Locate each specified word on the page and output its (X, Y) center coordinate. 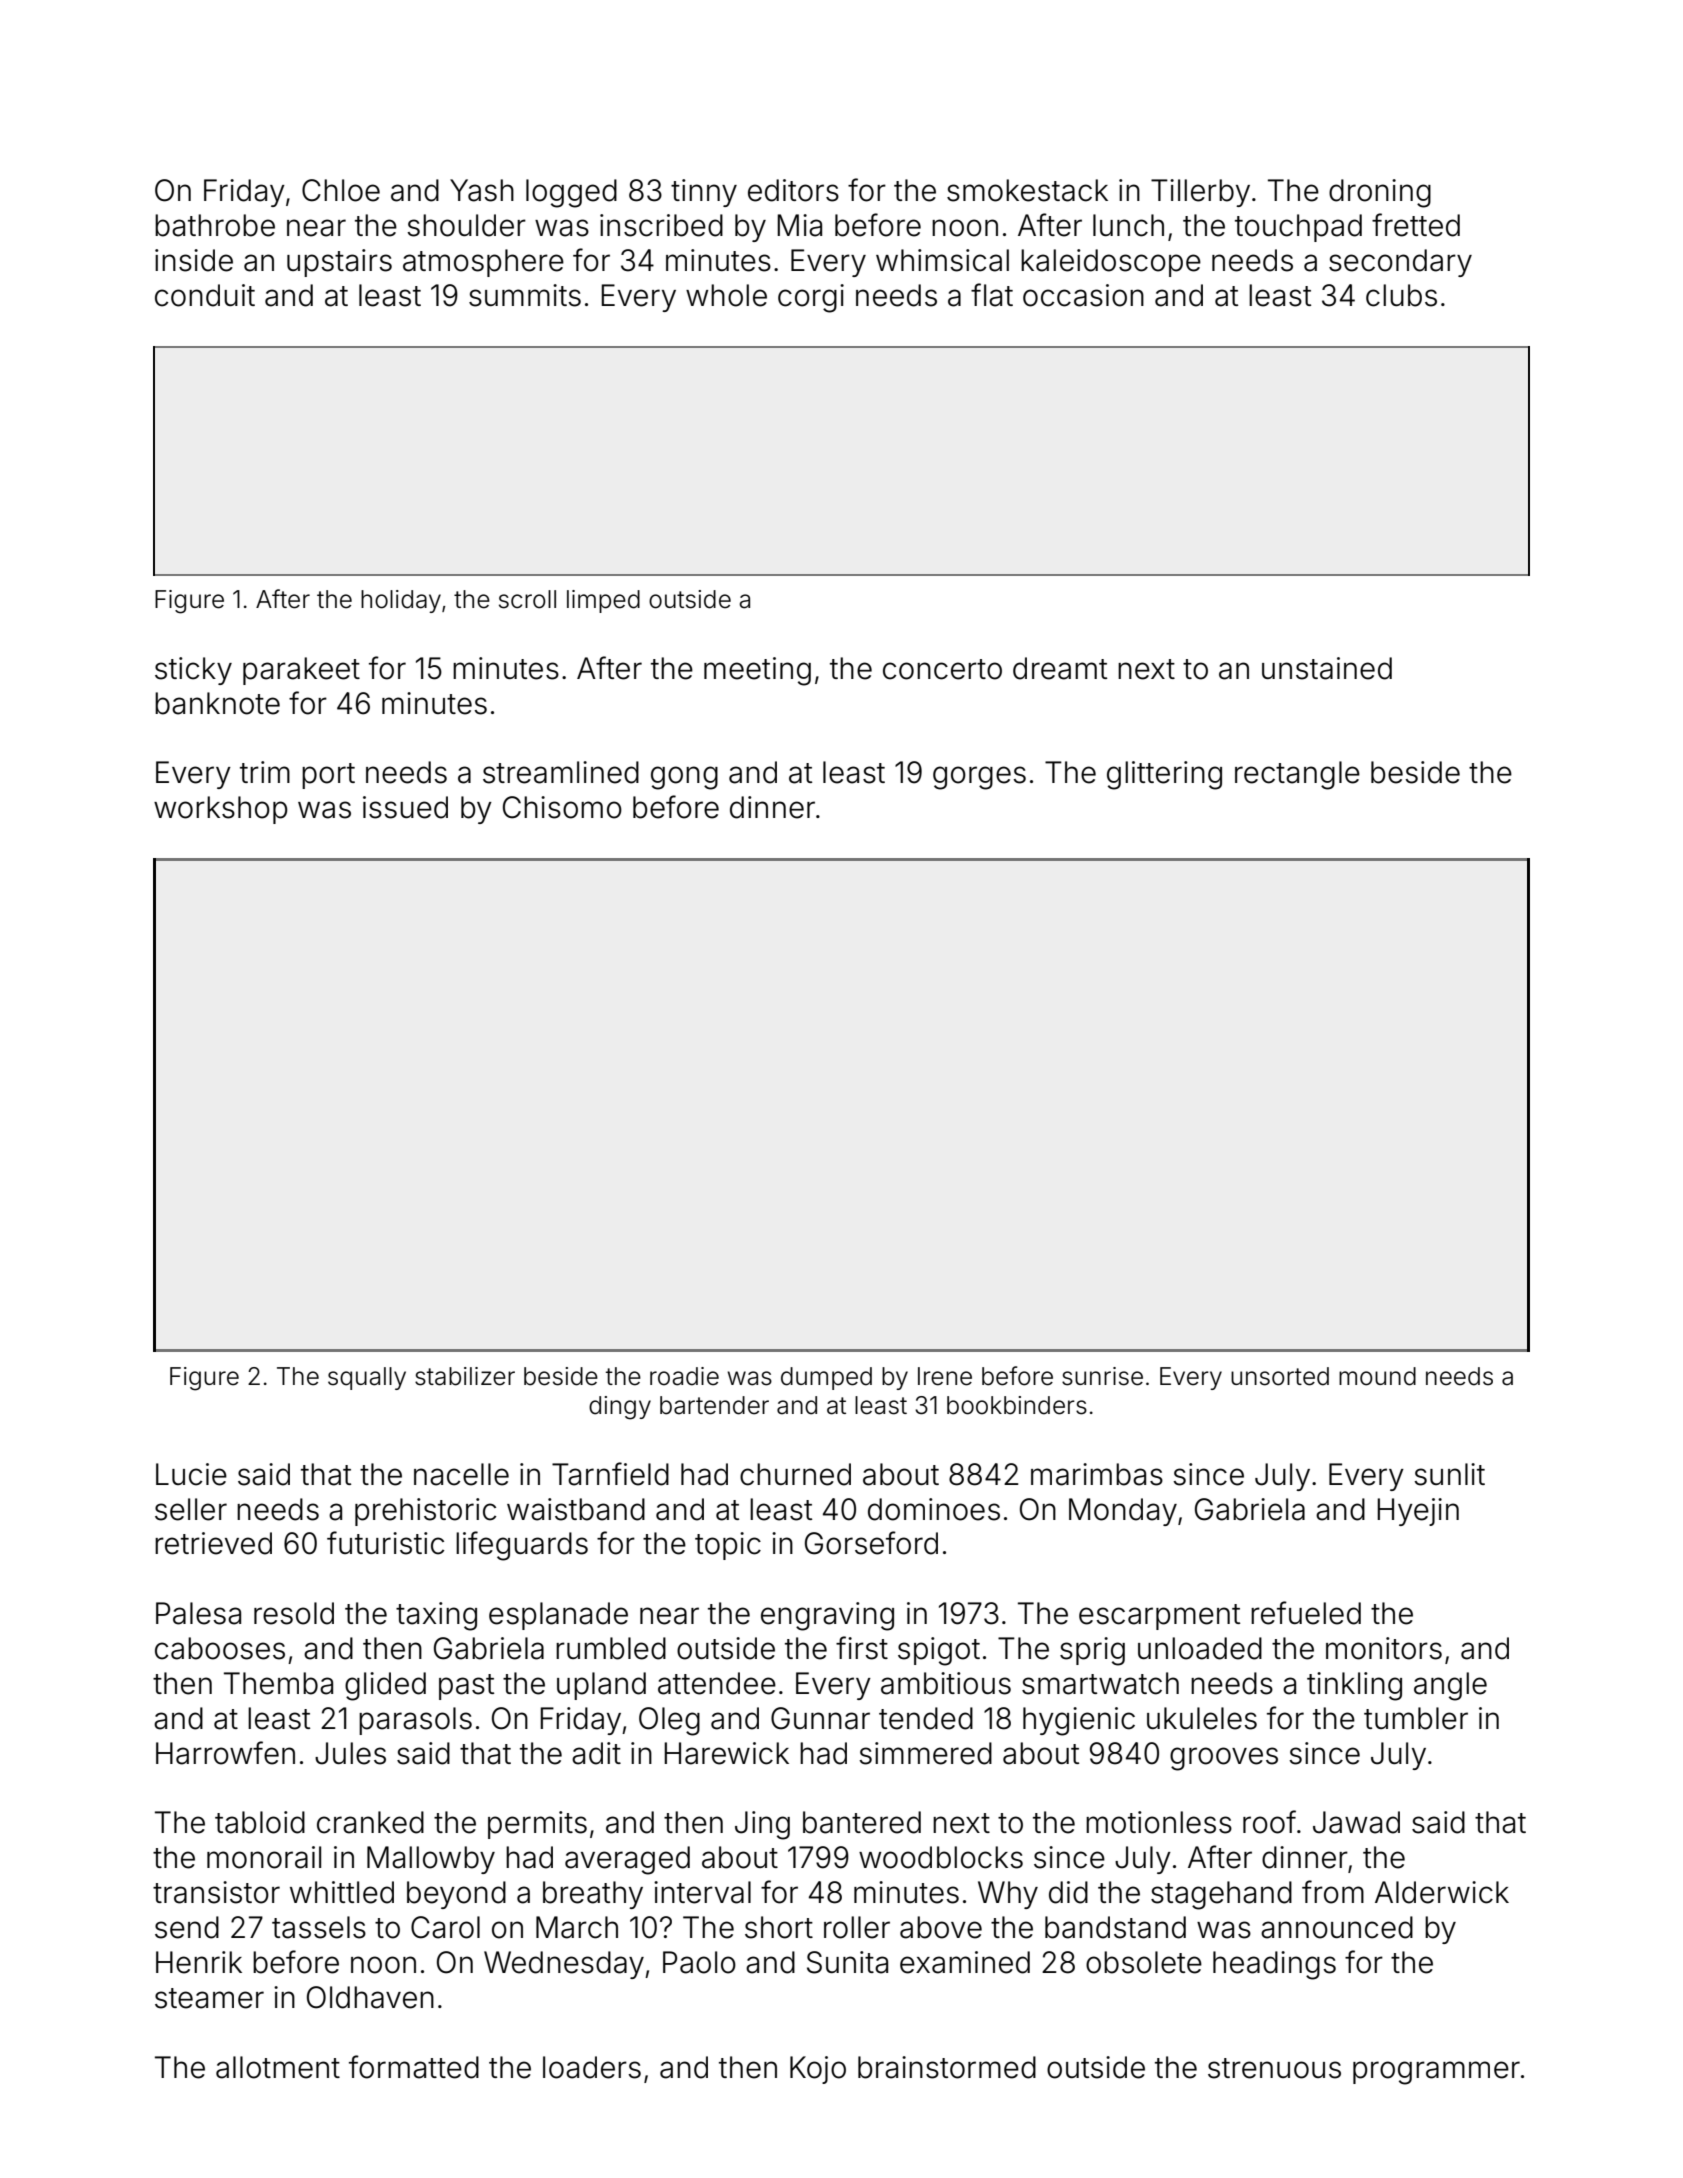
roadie (684, 1376)
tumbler (1416, 1718)
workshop (221, 810)
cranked (370, 1822)
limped (603, 601)
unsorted (1280, 1376)
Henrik (199, 1962)
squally (367, 1378)
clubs (1401, 295)
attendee (717, 1683)
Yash (482, 190)
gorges (979, 778)
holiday (401, 601)
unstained (1327, 668)
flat (992, 295)
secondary (1400, 263)
